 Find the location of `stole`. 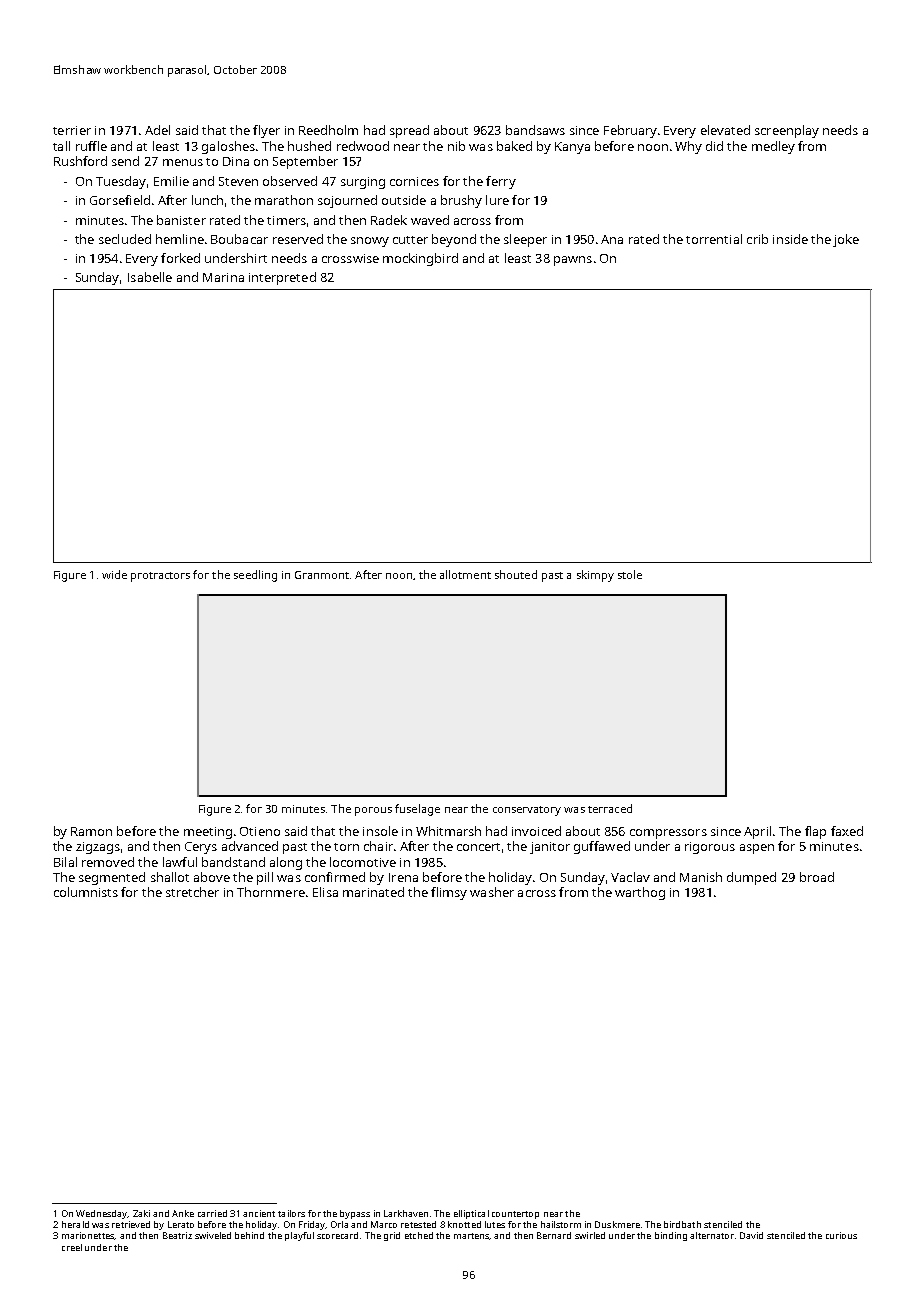

stole is located at coordinates (630, 574).
